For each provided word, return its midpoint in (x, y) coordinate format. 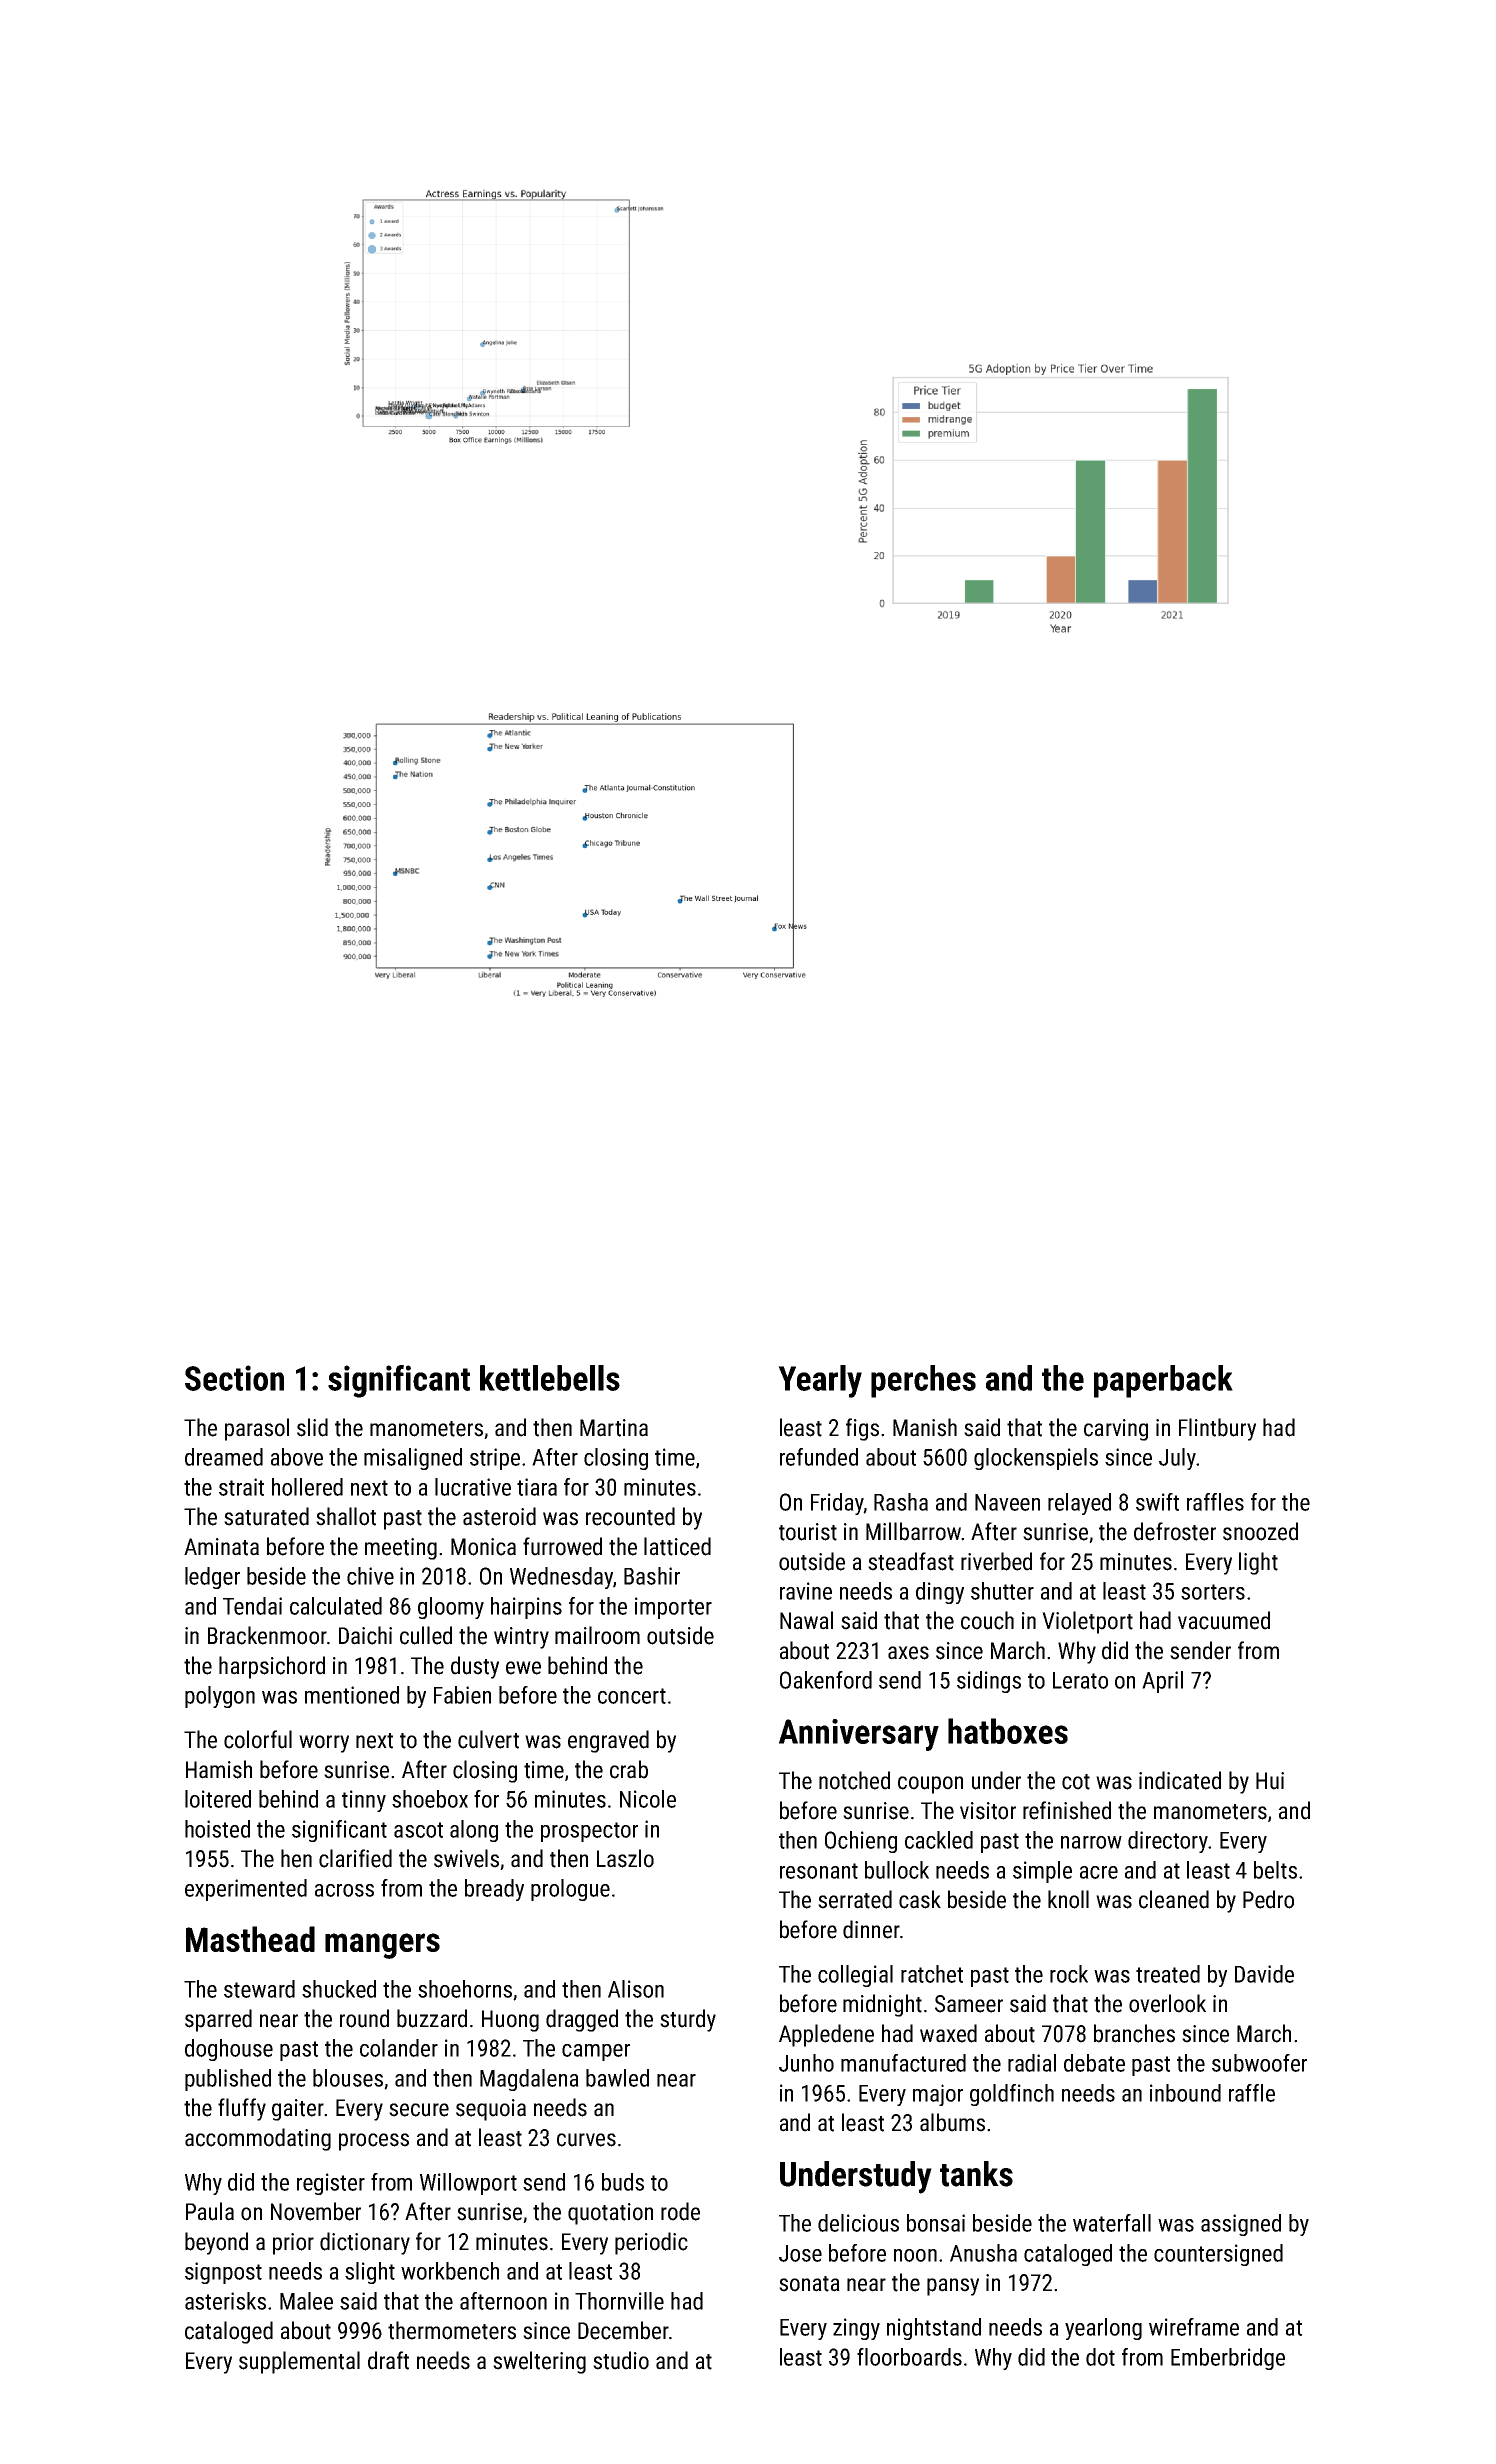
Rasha (901, 1502)
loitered (218, 1799)
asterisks (225, 2301)
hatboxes (1008, 1731)
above (297, 1457)
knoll (1068, 1899)
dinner (871, 1929)
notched (854, 1780)
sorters (1213, 1592)
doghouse (229, 2050)
